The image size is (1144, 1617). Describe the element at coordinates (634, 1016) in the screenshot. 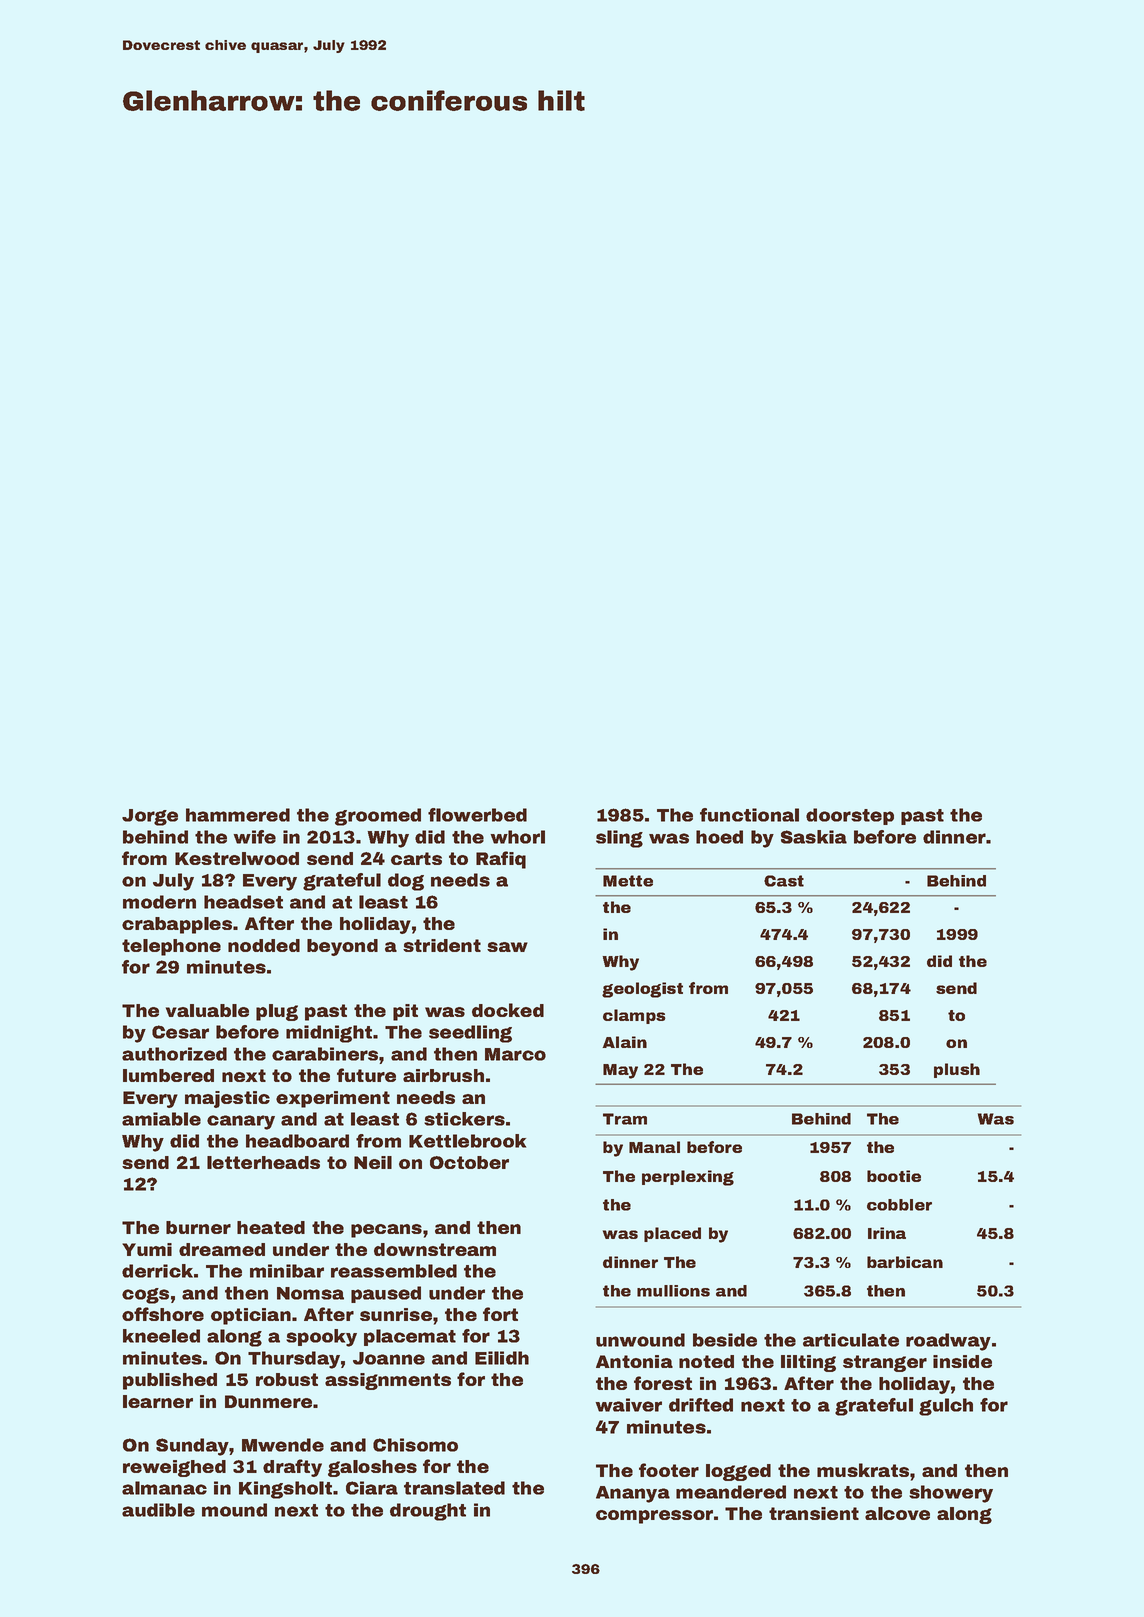

I see `clamps` at that location.
